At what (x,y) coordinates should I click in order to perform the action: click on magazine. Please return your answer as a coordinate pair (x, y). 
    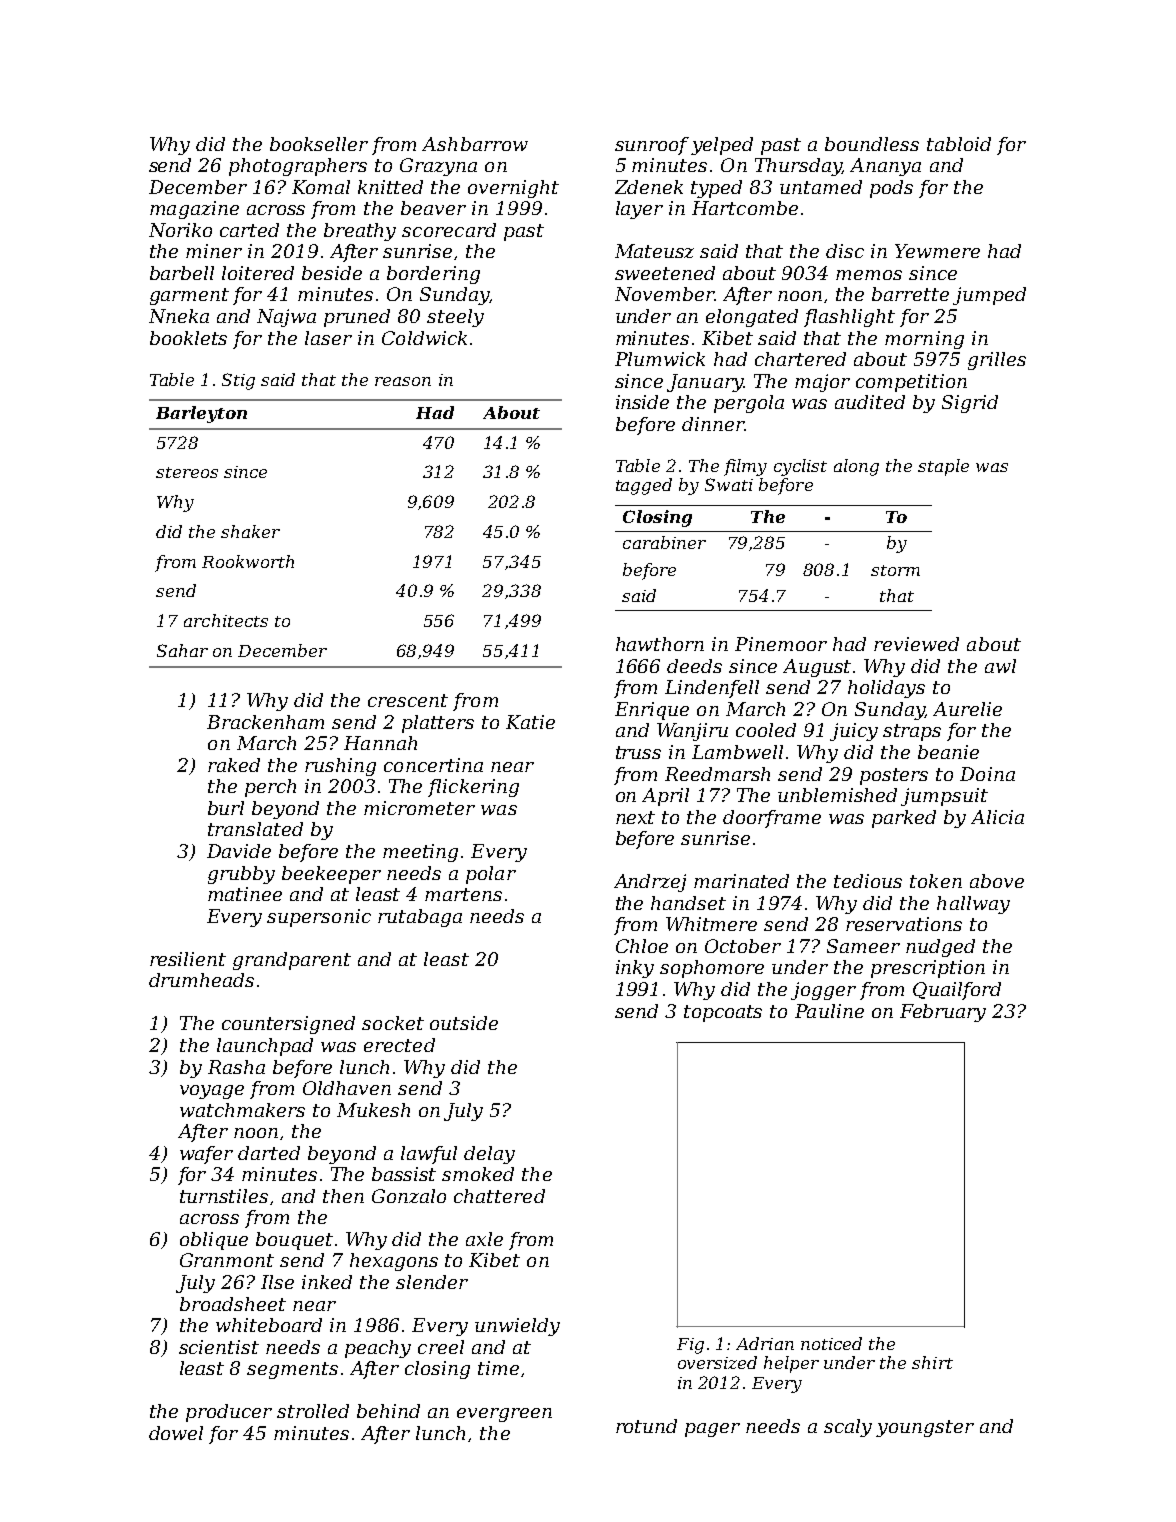
    Looking at the image, I should click on (194, 210).
